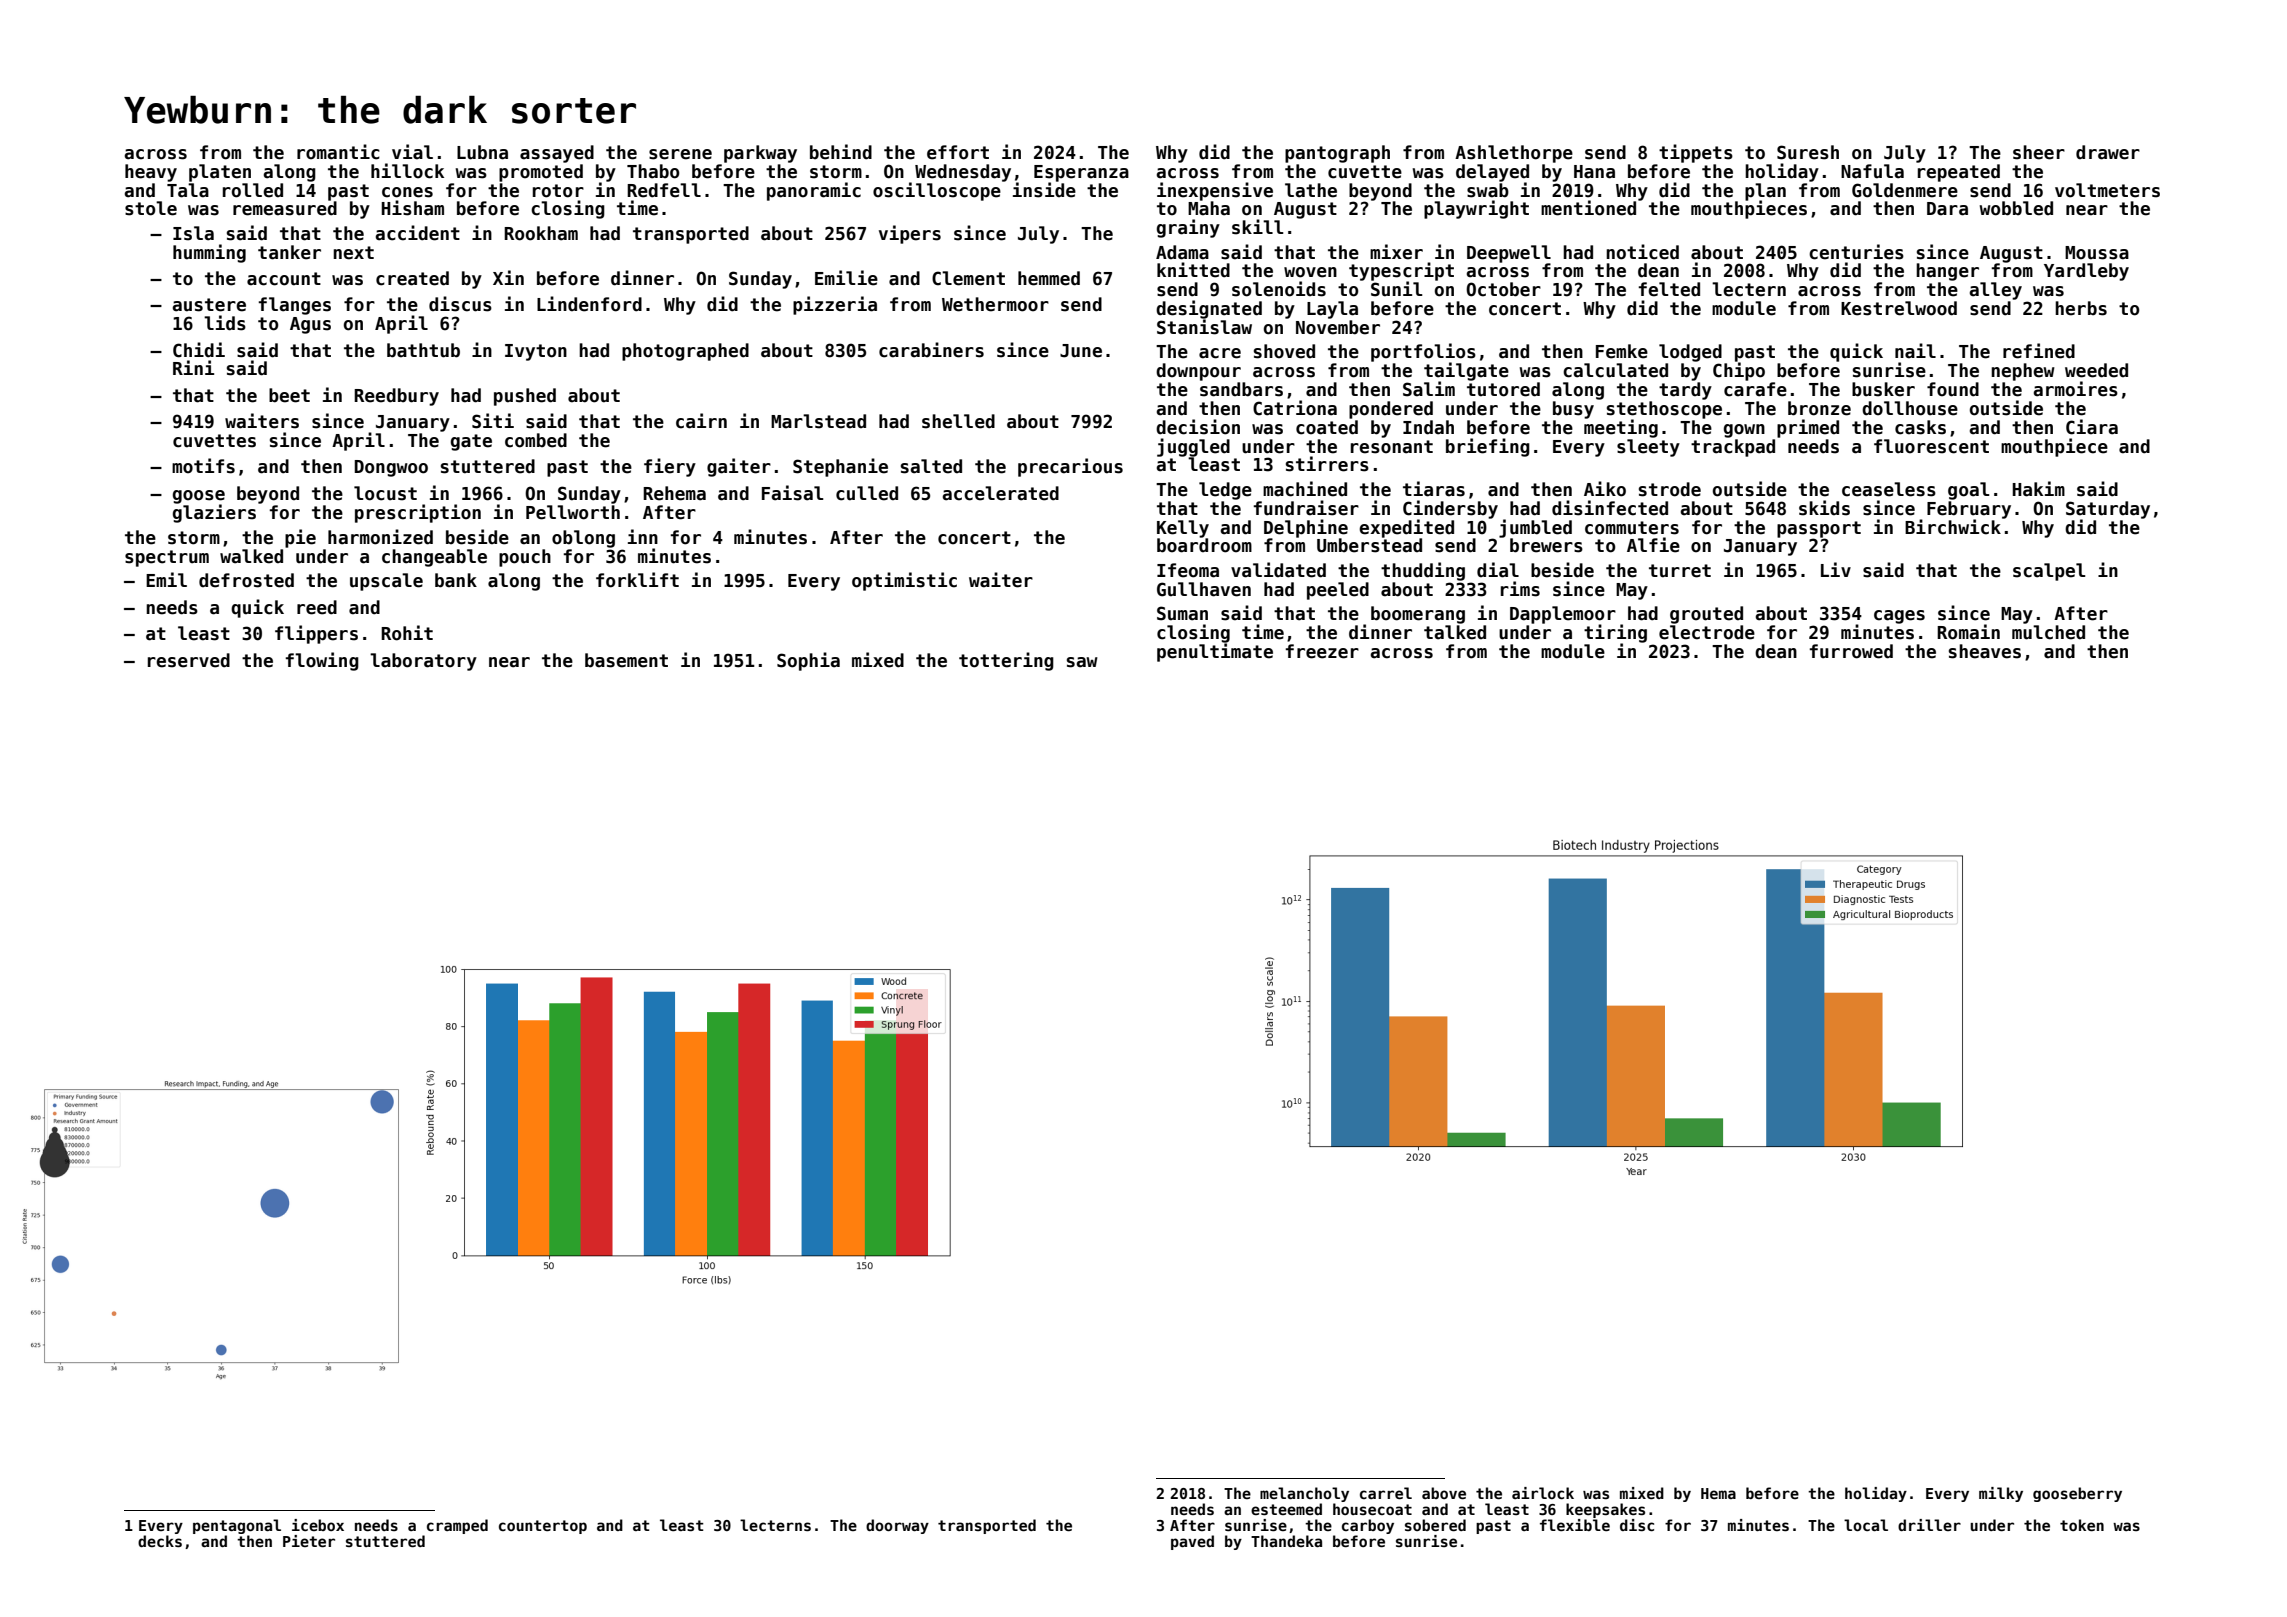  Describe the element at coordinates (897, 1526) in the screenshot. I see `doorway` at that location.
